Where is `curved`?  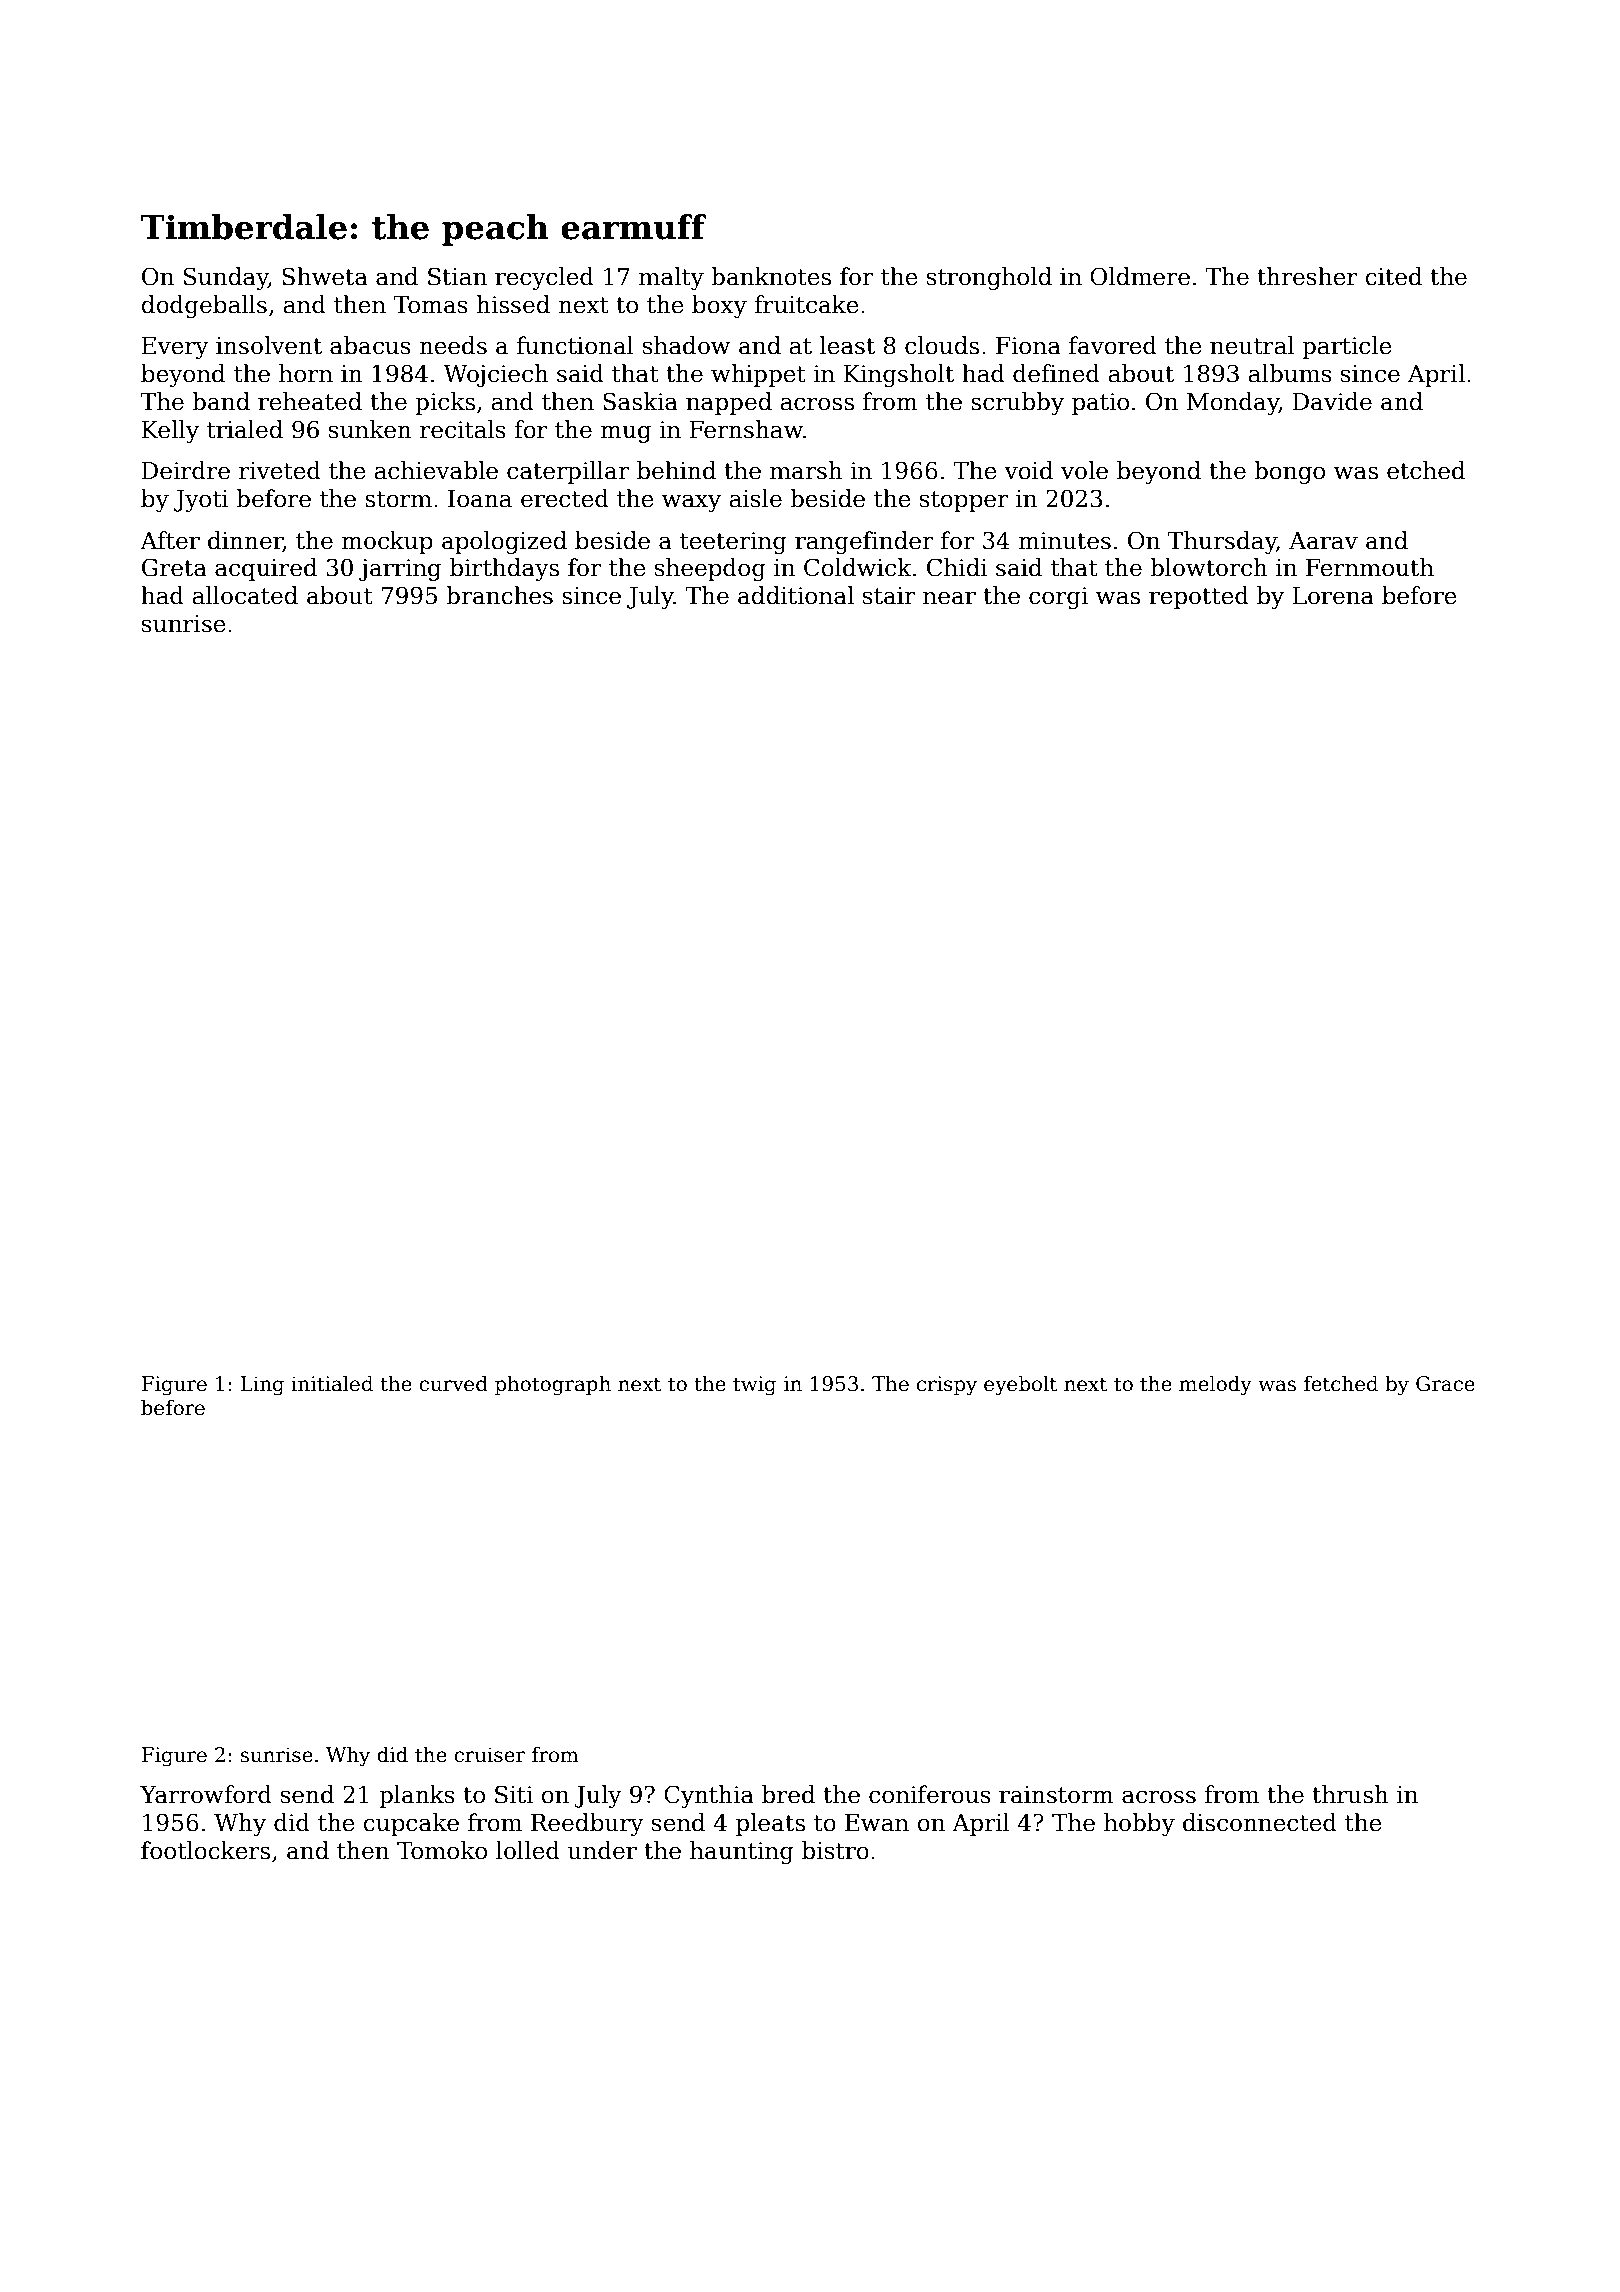
curved is located at coordinates (453, 1383).
